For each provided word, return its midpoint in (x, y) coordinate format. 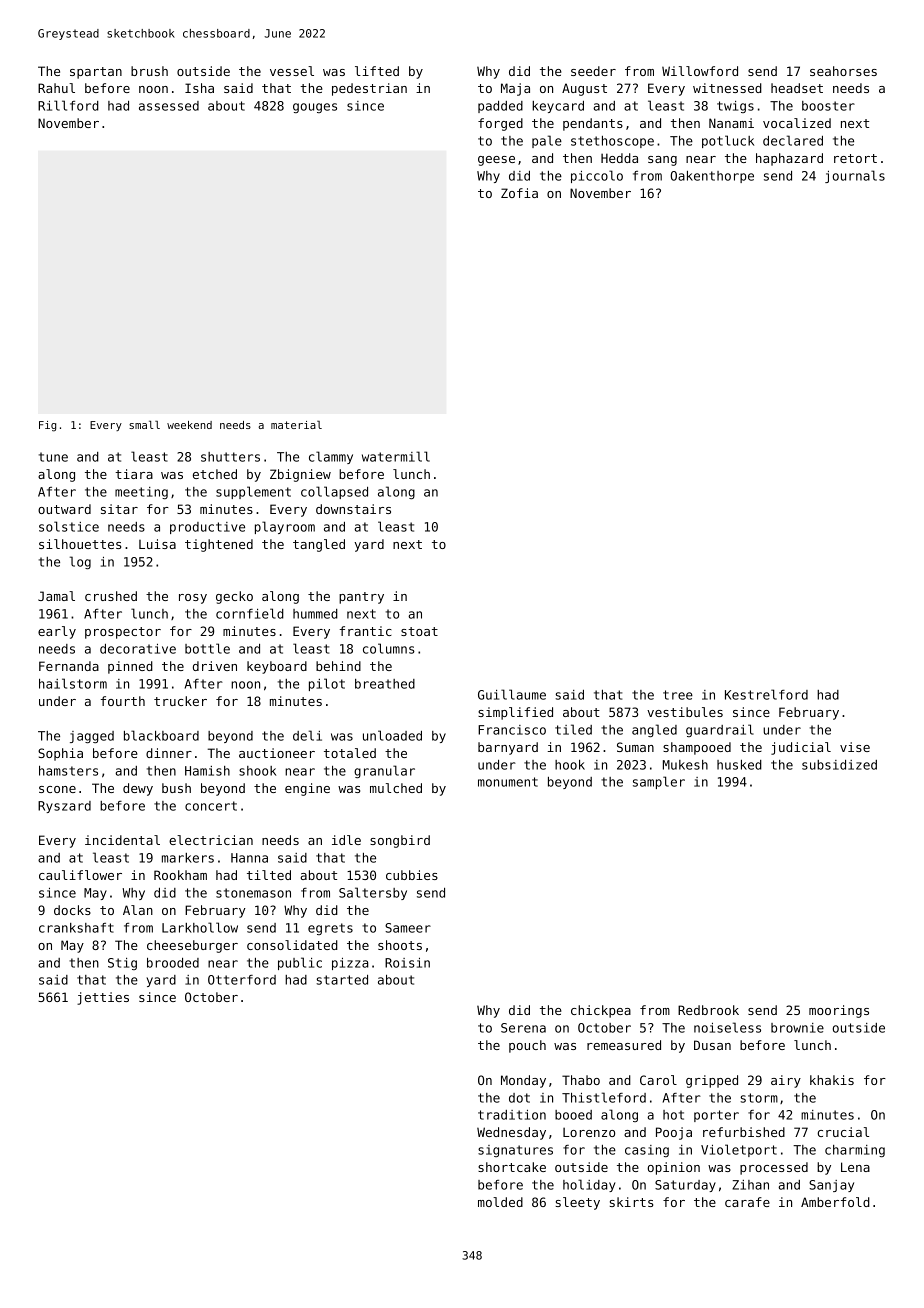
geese (496, 161)
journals (855, 176)
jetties (103, 998)
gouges (315, 108)
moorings (839, 1011)
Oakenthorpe (712, 177)
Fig (47, 426)
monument (508, 782)
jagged (92, 737)
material (296, 425)
